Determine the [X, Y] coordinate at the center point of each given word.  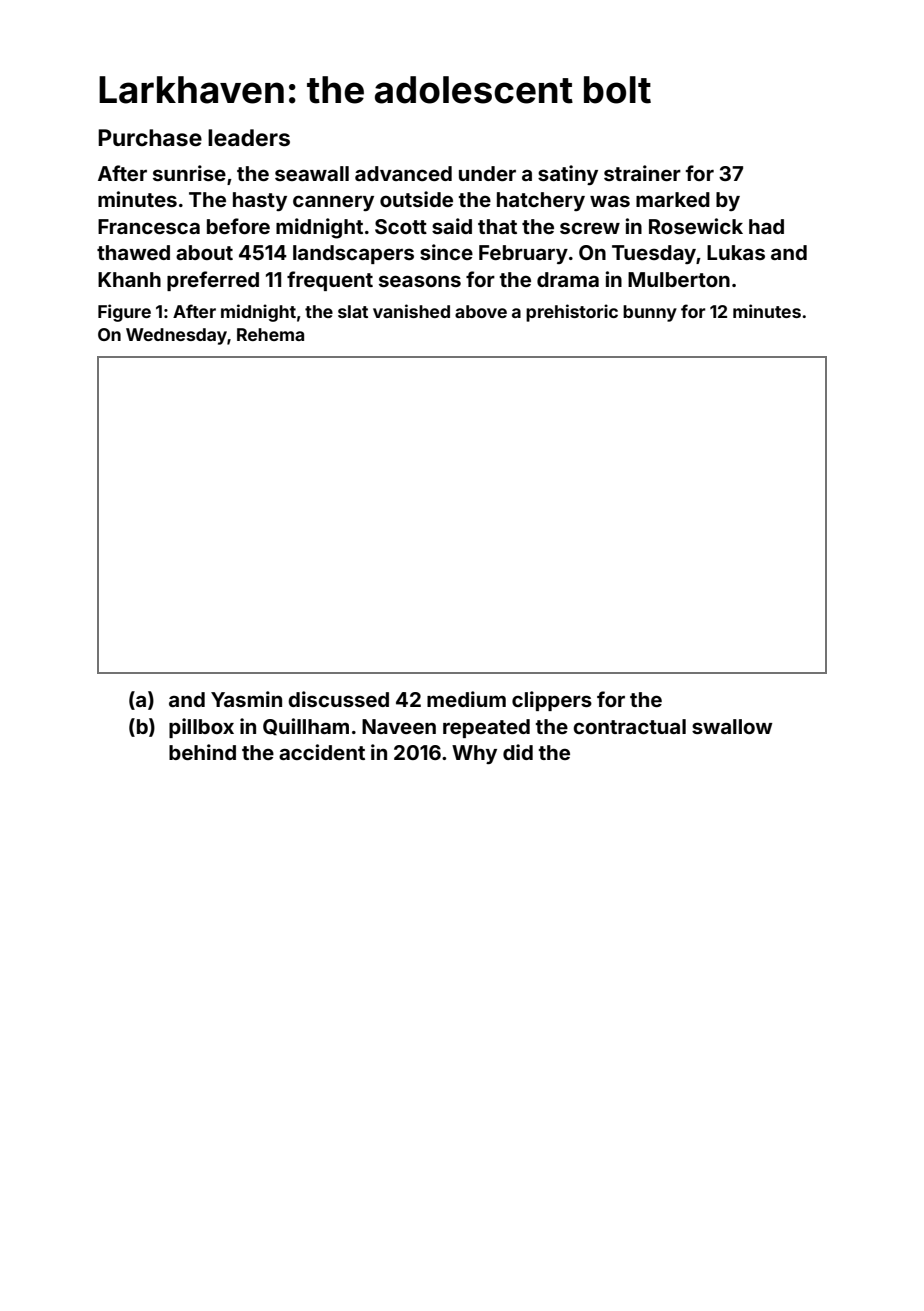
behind [202, 752]
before [238, 226]
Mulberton [679, 279]
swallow [732, 726]
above [481, 311]
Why [474, 754]
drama [568, 279]
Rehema [270, 334]
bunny [650, 313]
